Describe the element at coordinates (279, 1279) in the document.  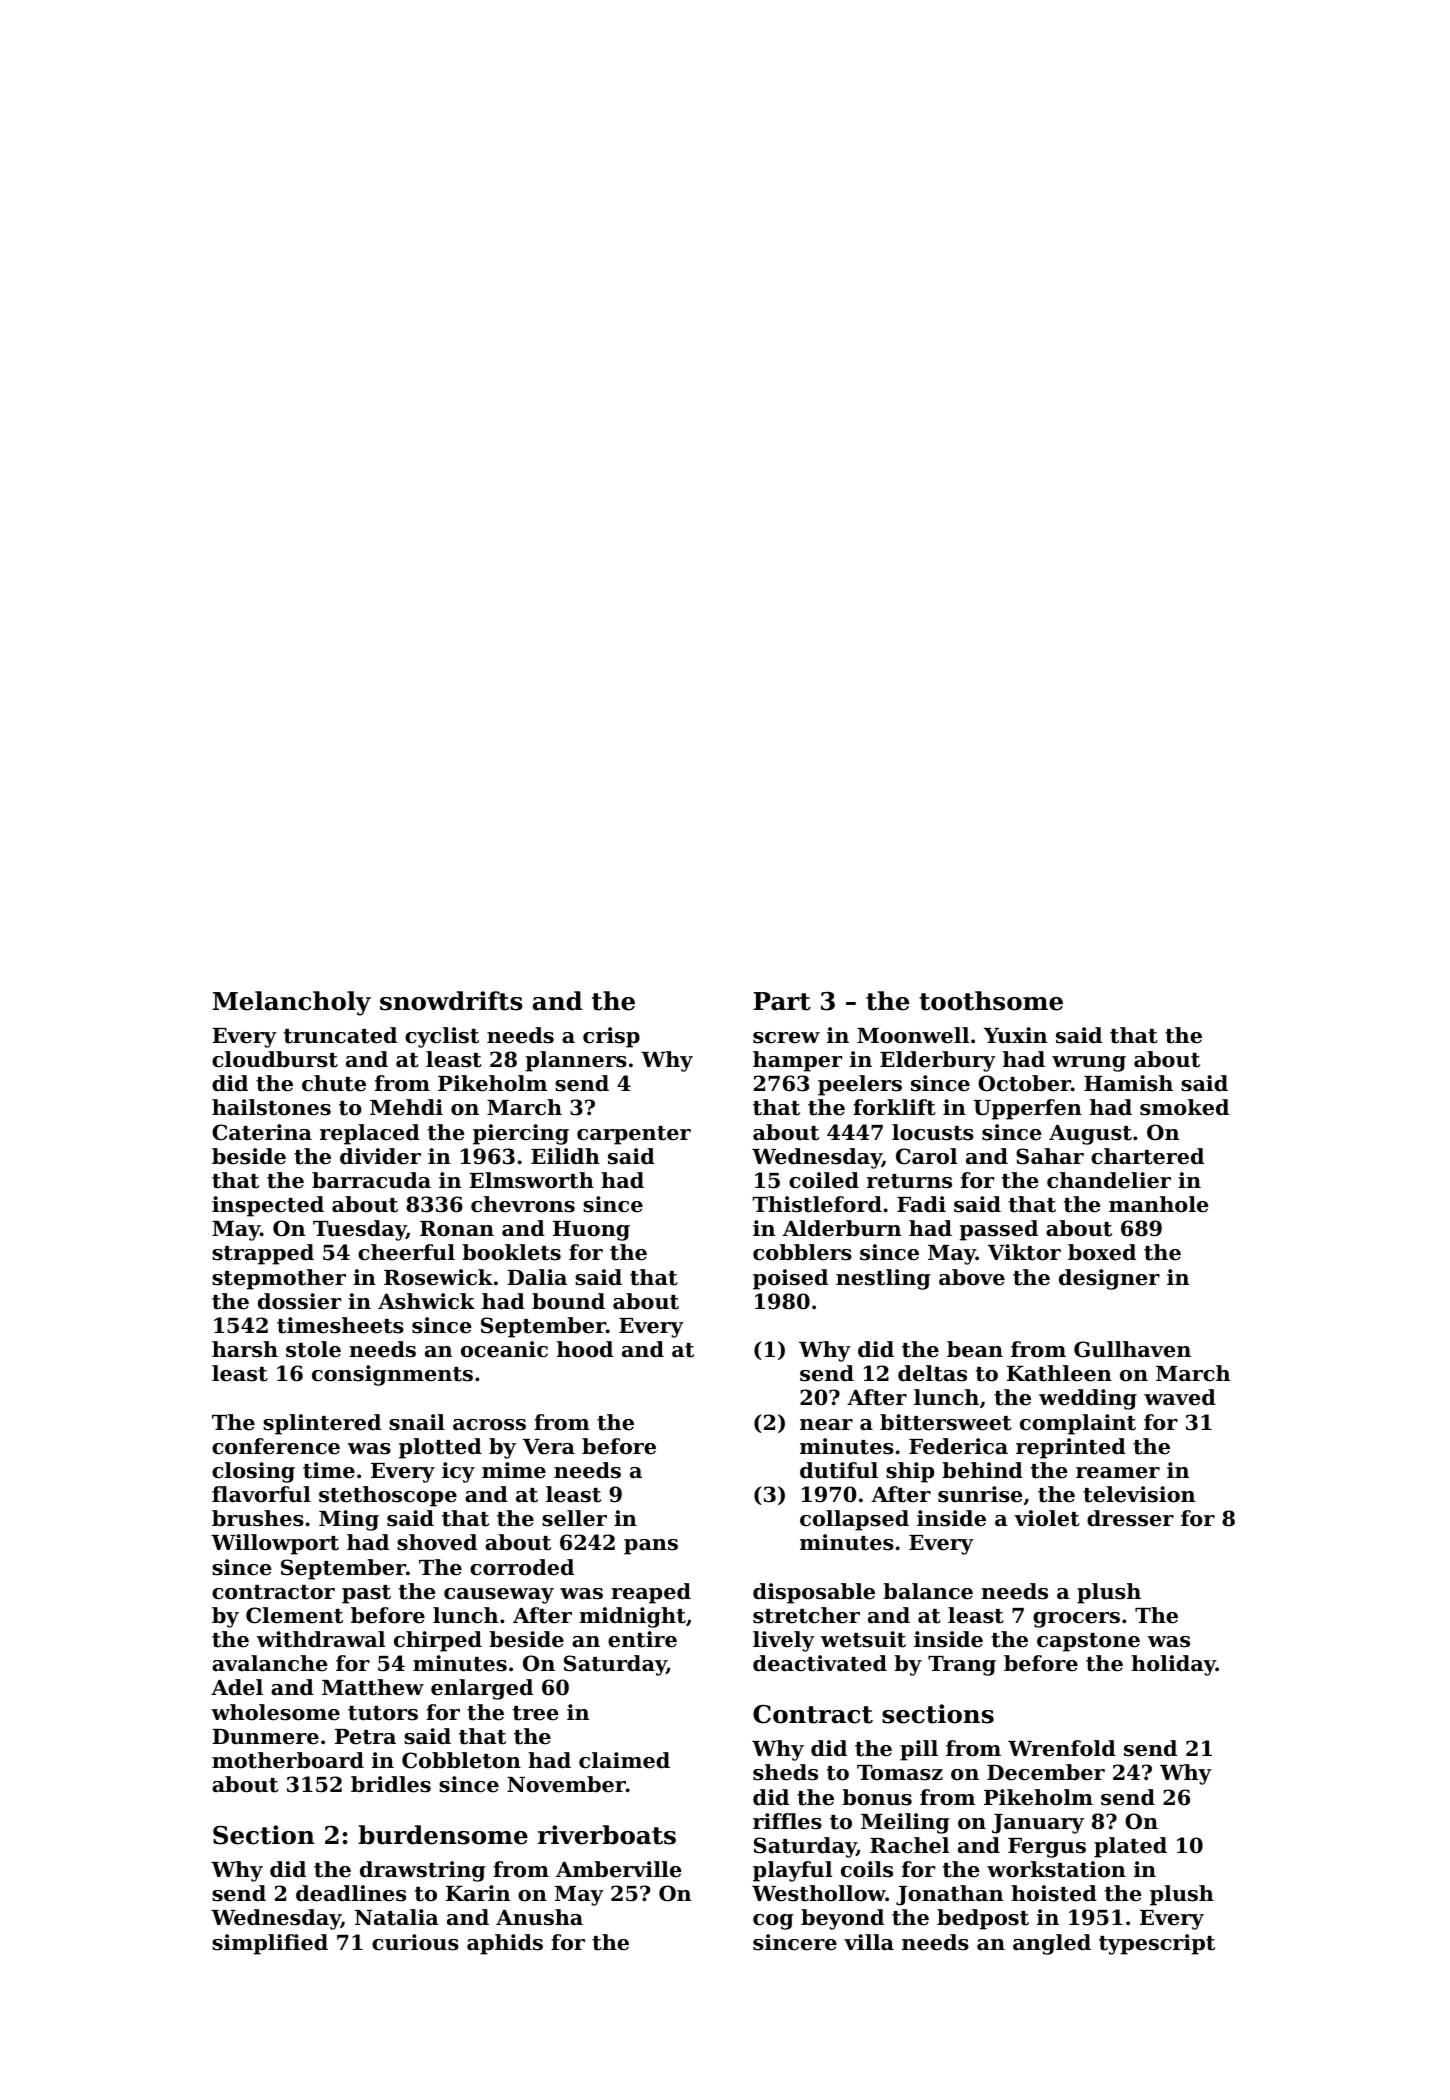
I see `stepmother` at that location.
